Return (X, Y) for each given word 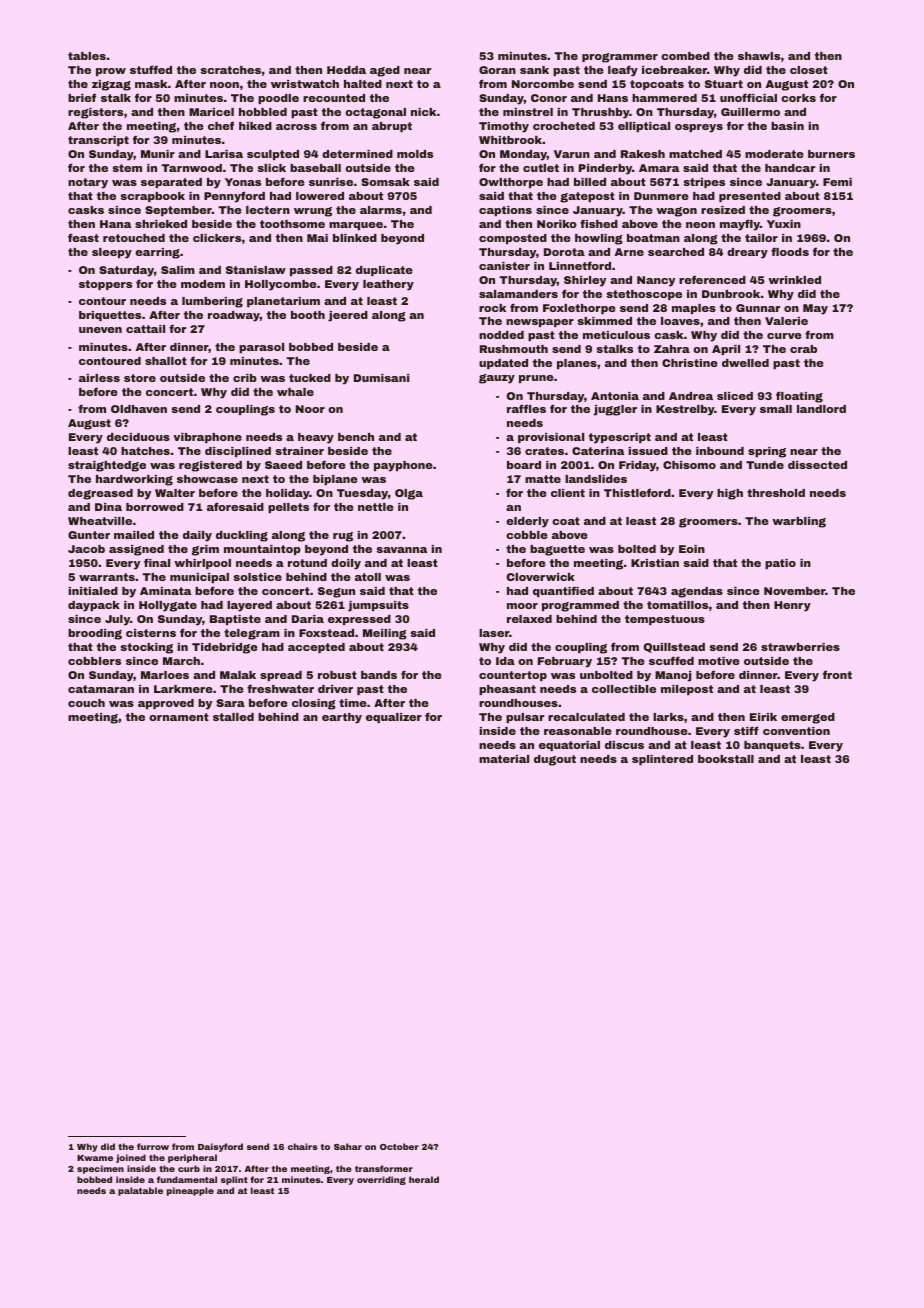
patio (780, 564)
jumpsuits (378, 606)
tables (87, 56)
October (399, 1146)
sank (534, 70)
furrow (153, 1146)
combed (685, 56)
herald (424, 1179)
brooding (95, 634)
